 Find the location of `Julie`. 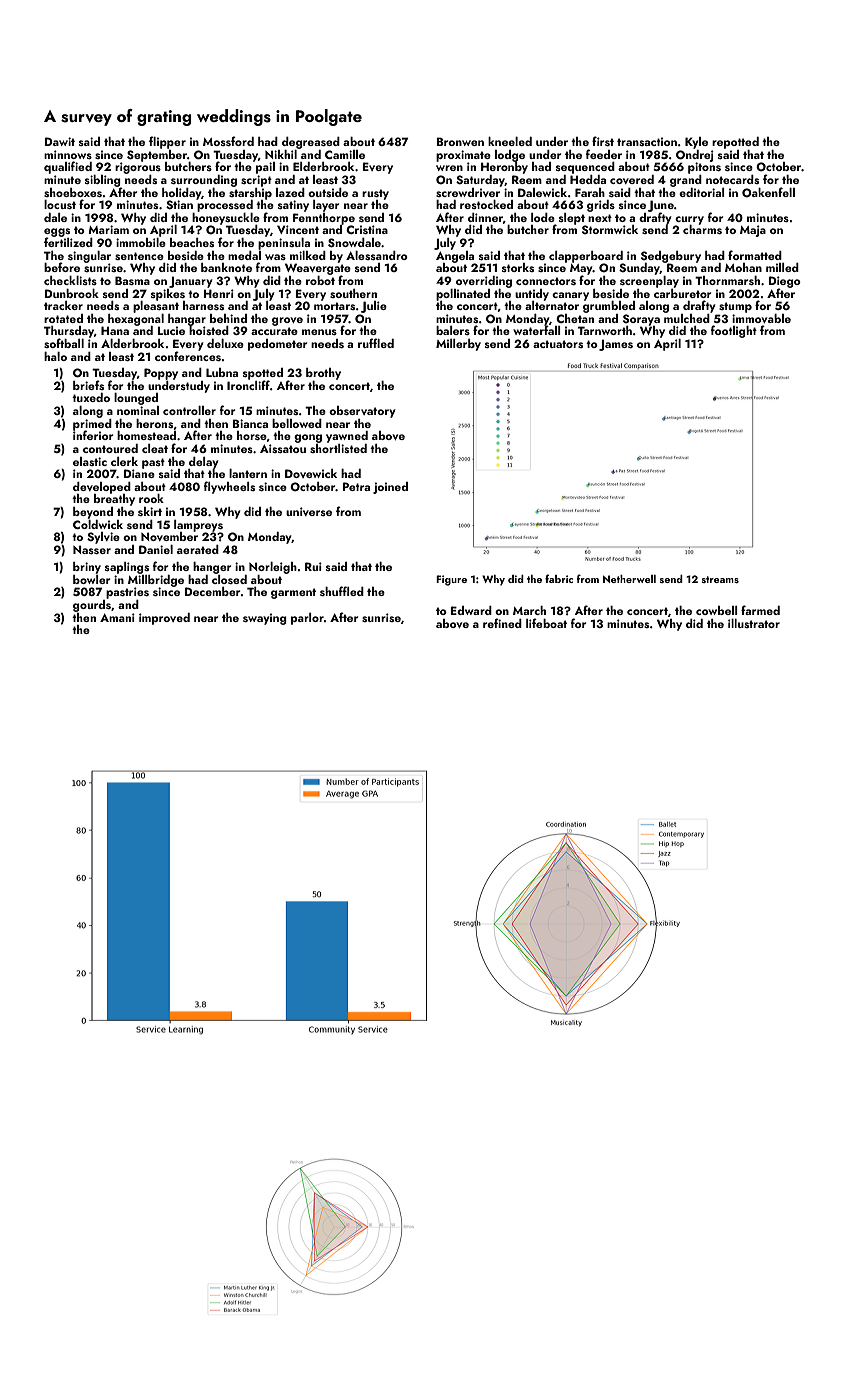

Julie is located at coordinates (374, 307).
